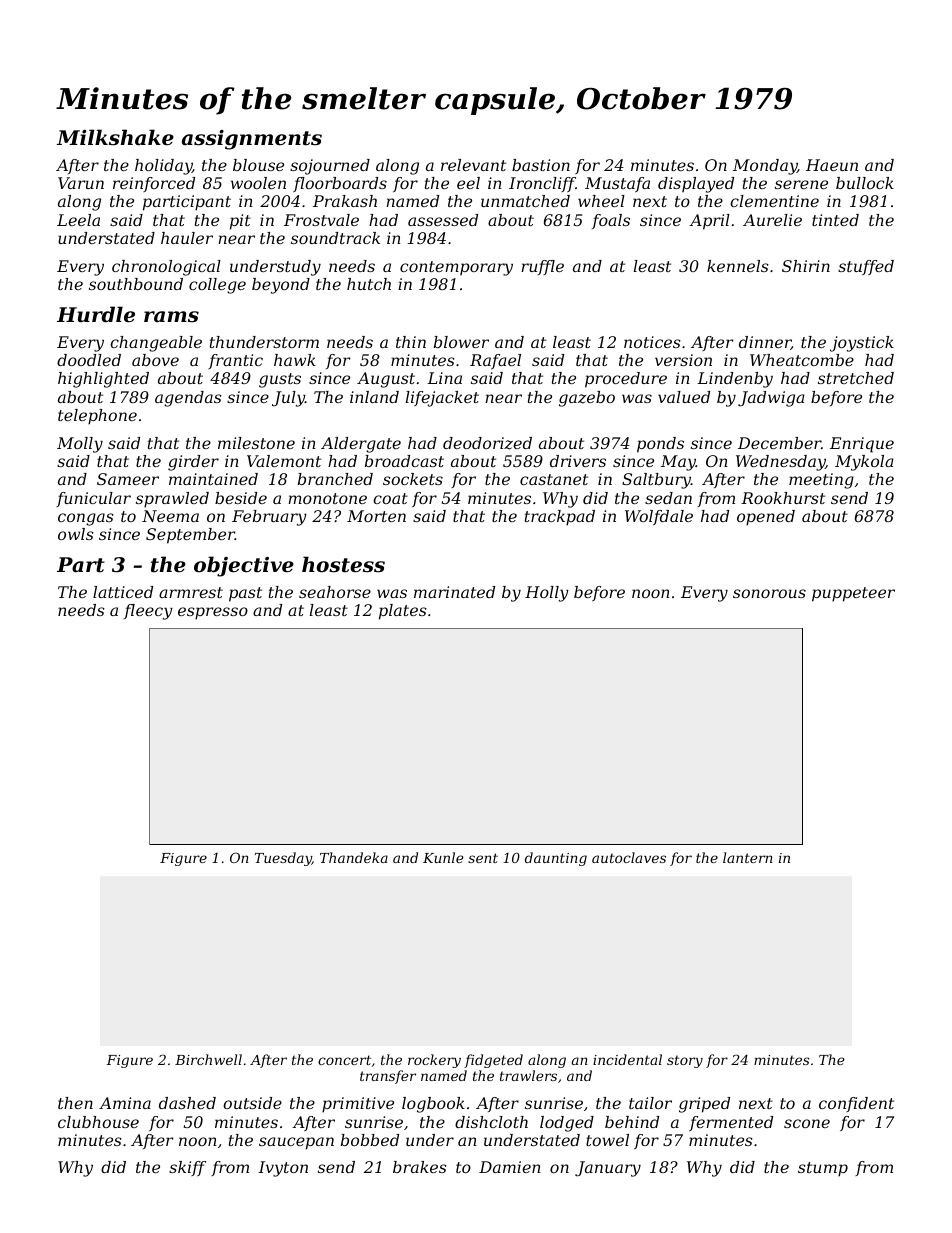 The height and width of the screenshot is (1233, 952). What do you see at coordinates (98, 1122) in the screenshot?
I see `clubhouse` at bounding box center [98, 1122].
